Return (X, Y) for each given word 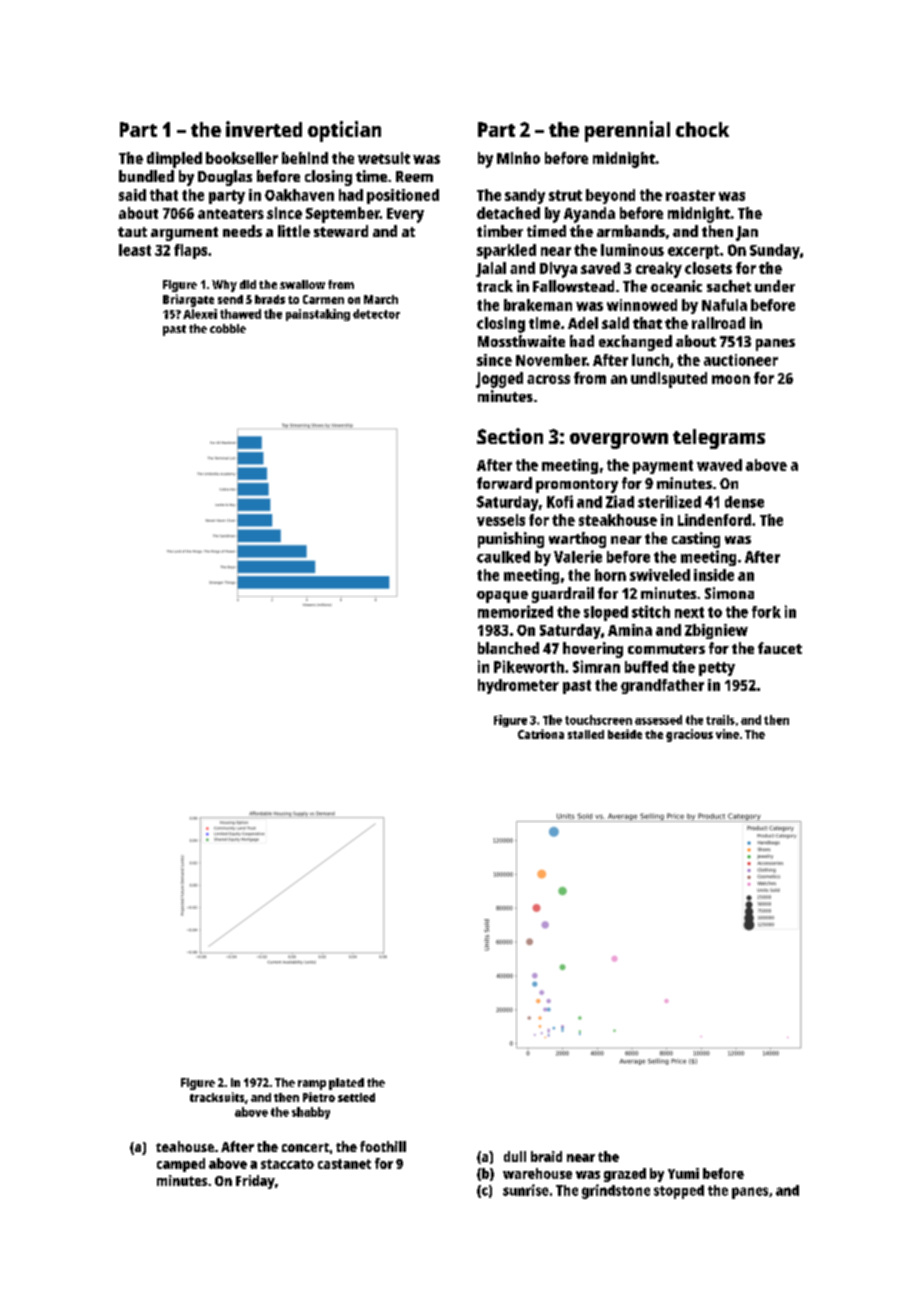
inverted (264, 129)
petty (717, 669)
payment (663, 467)
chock (702, 129)
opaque (502, 597)
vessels (501, 520)
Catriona (541, 734)
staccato (287, 1164)
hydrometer (518, 686)
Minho (518, 158)
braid (546, 1156)
